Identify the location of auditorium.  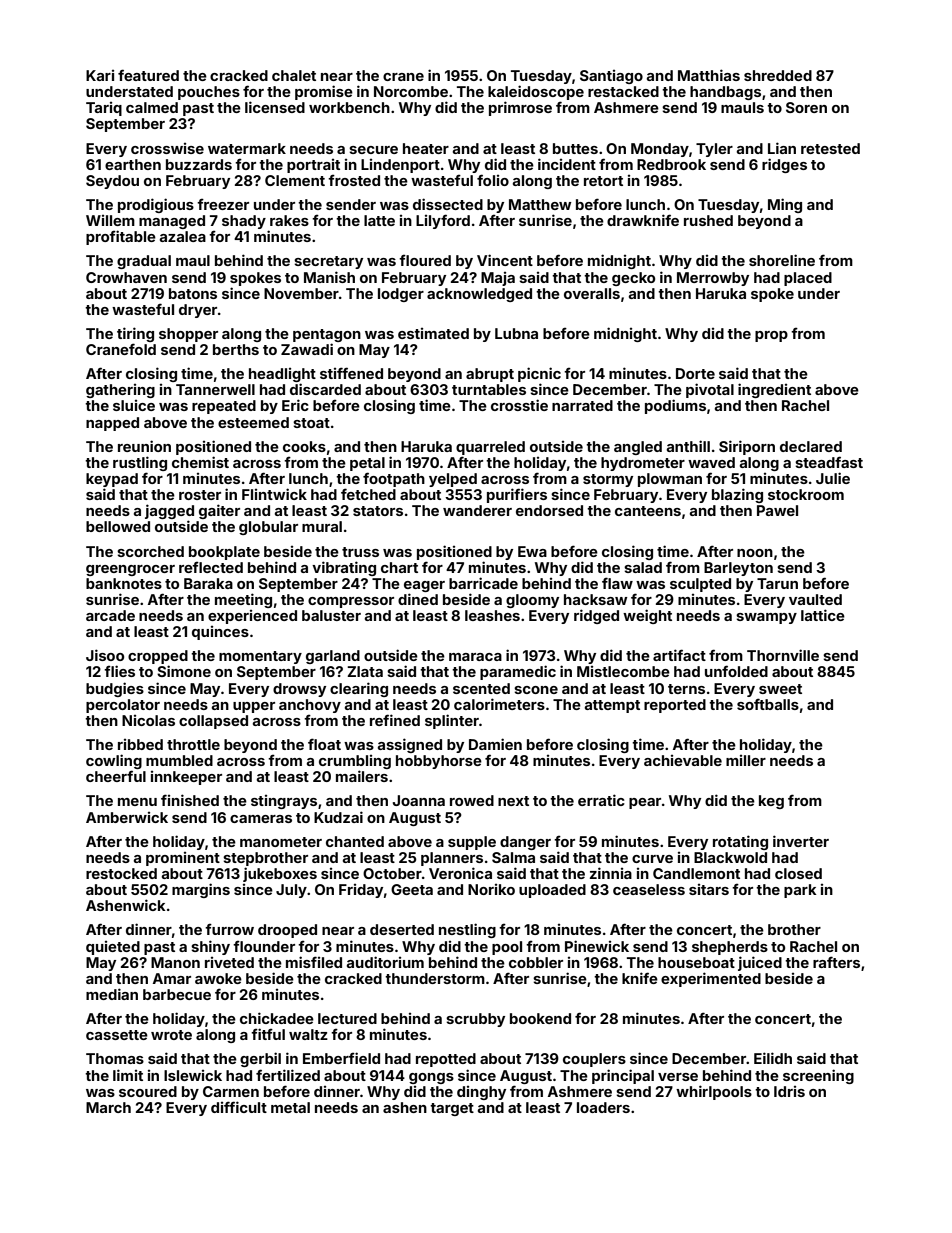
(385, 962).
